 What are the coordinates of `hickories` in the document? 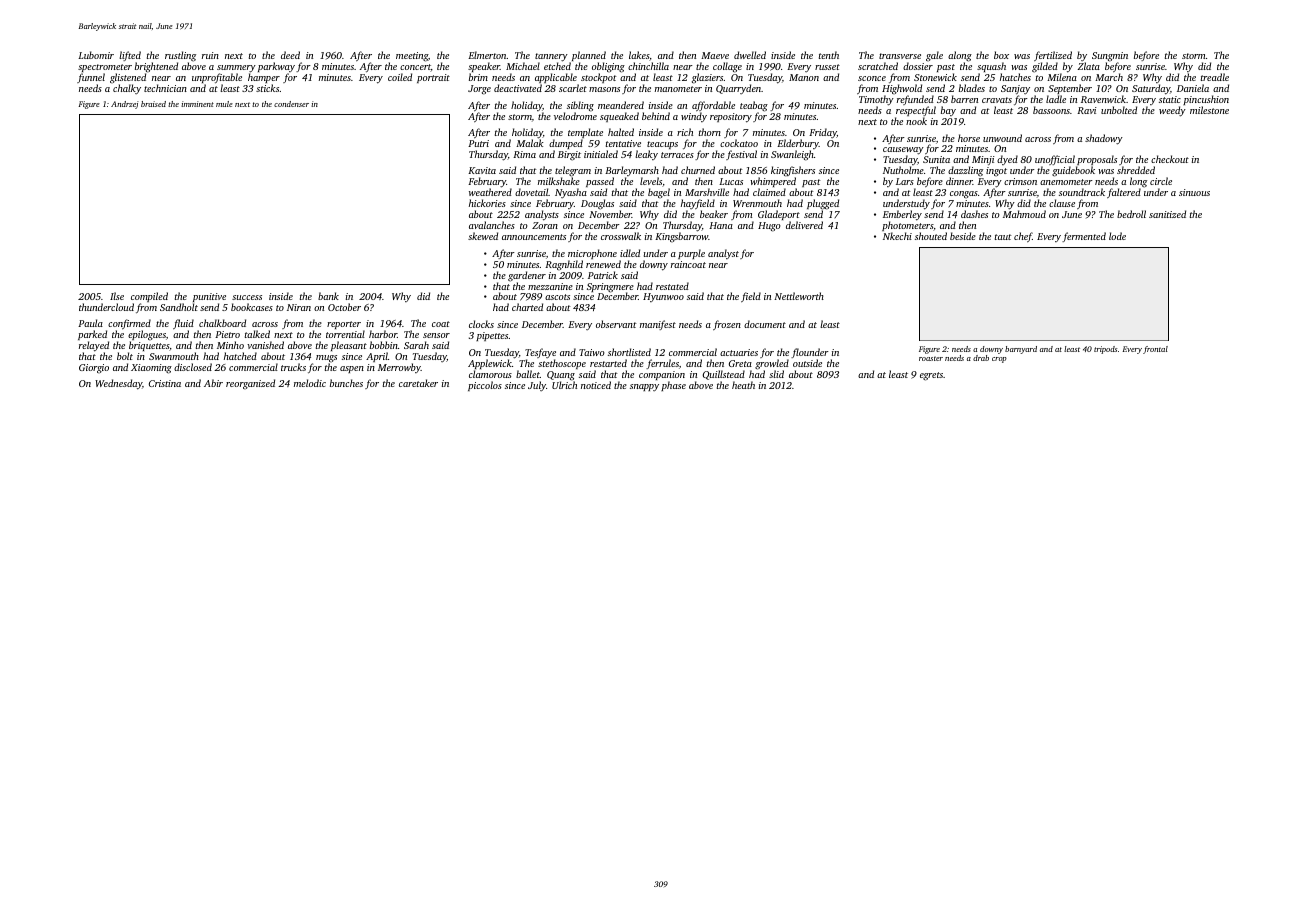 It's located at (487, 203).
